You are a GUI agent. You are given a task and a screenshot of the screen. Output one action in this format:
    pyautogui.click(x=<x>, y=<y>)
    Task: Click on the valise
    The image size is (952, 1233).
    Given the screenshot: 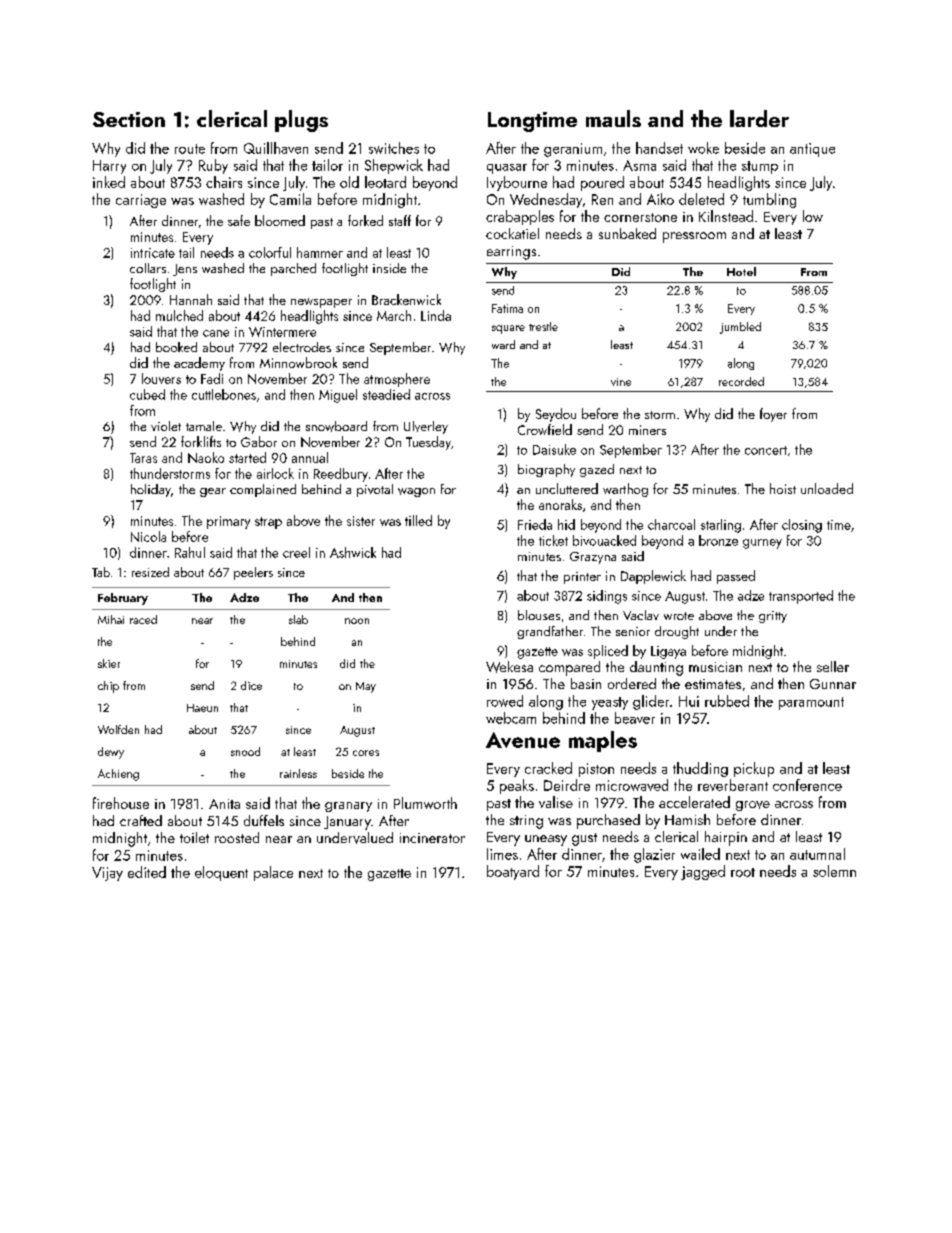 What is the action you would take?
    pyautogui.click(x=556, y=802)
